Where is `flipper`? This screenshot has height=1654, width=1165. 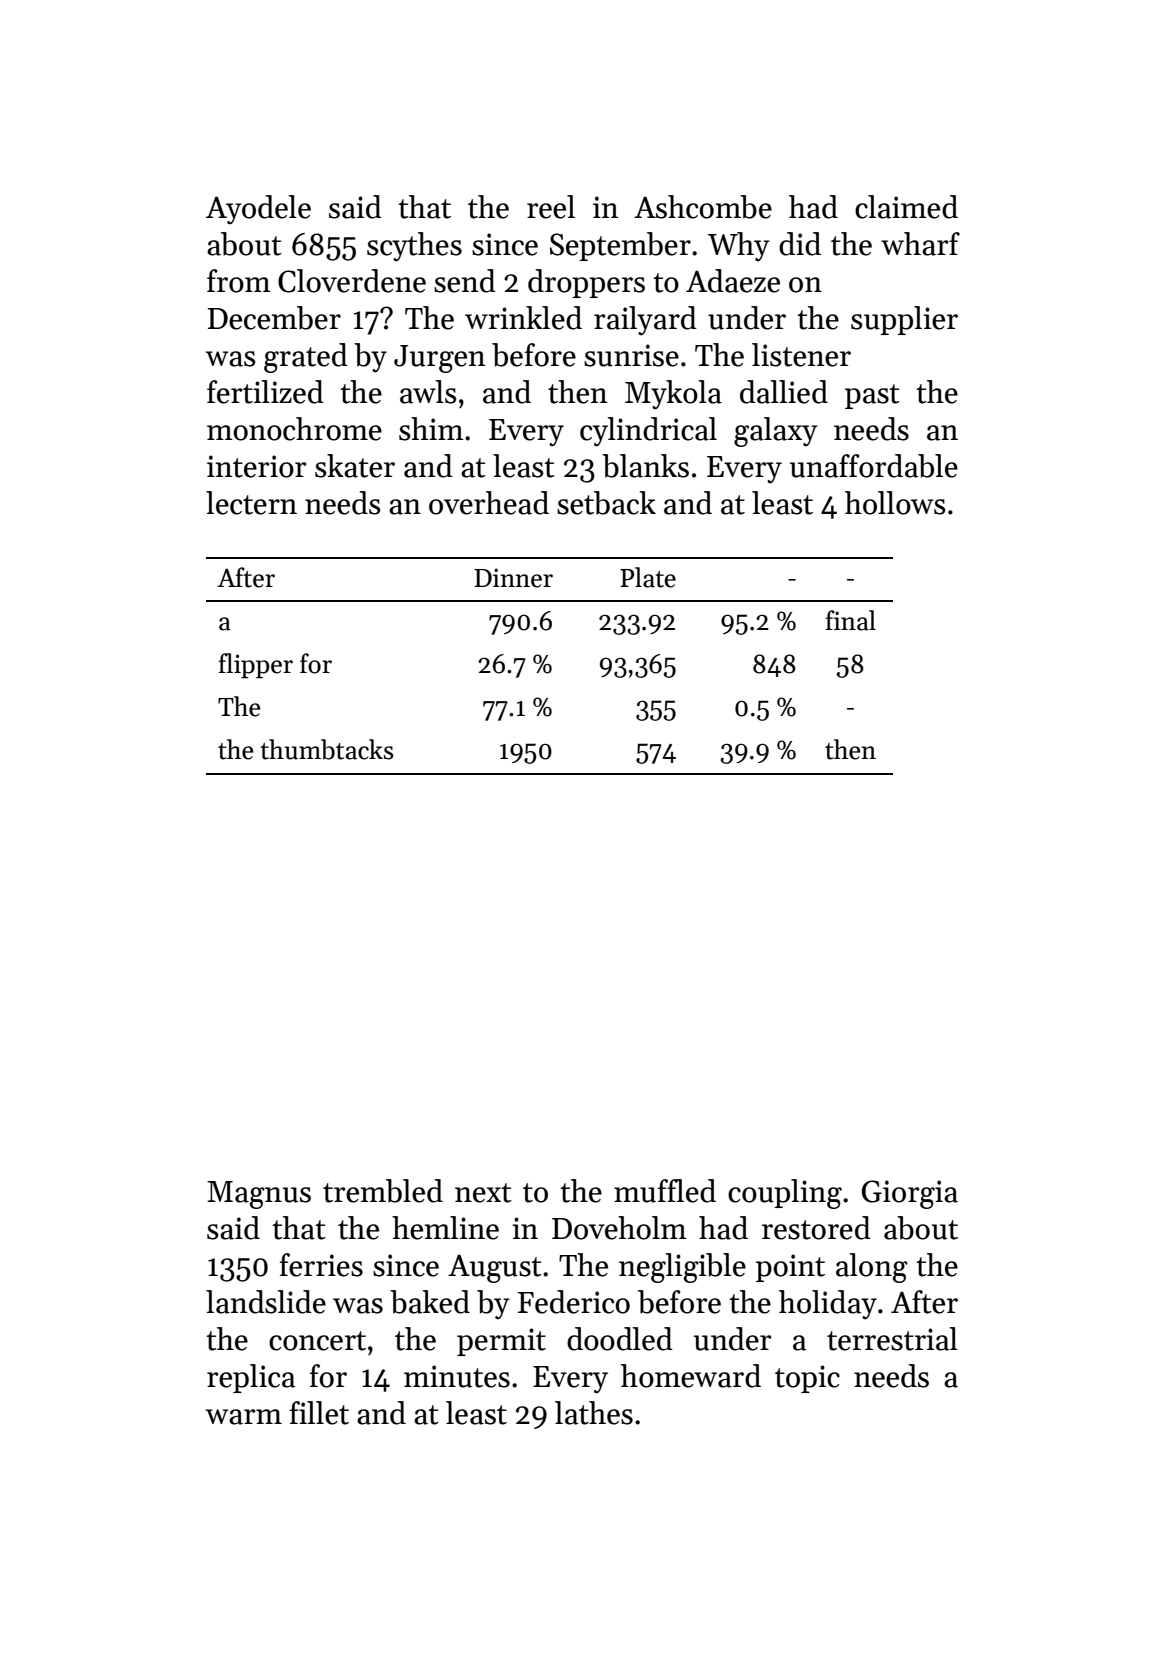 flipper is located at coordinates (256, 666).
